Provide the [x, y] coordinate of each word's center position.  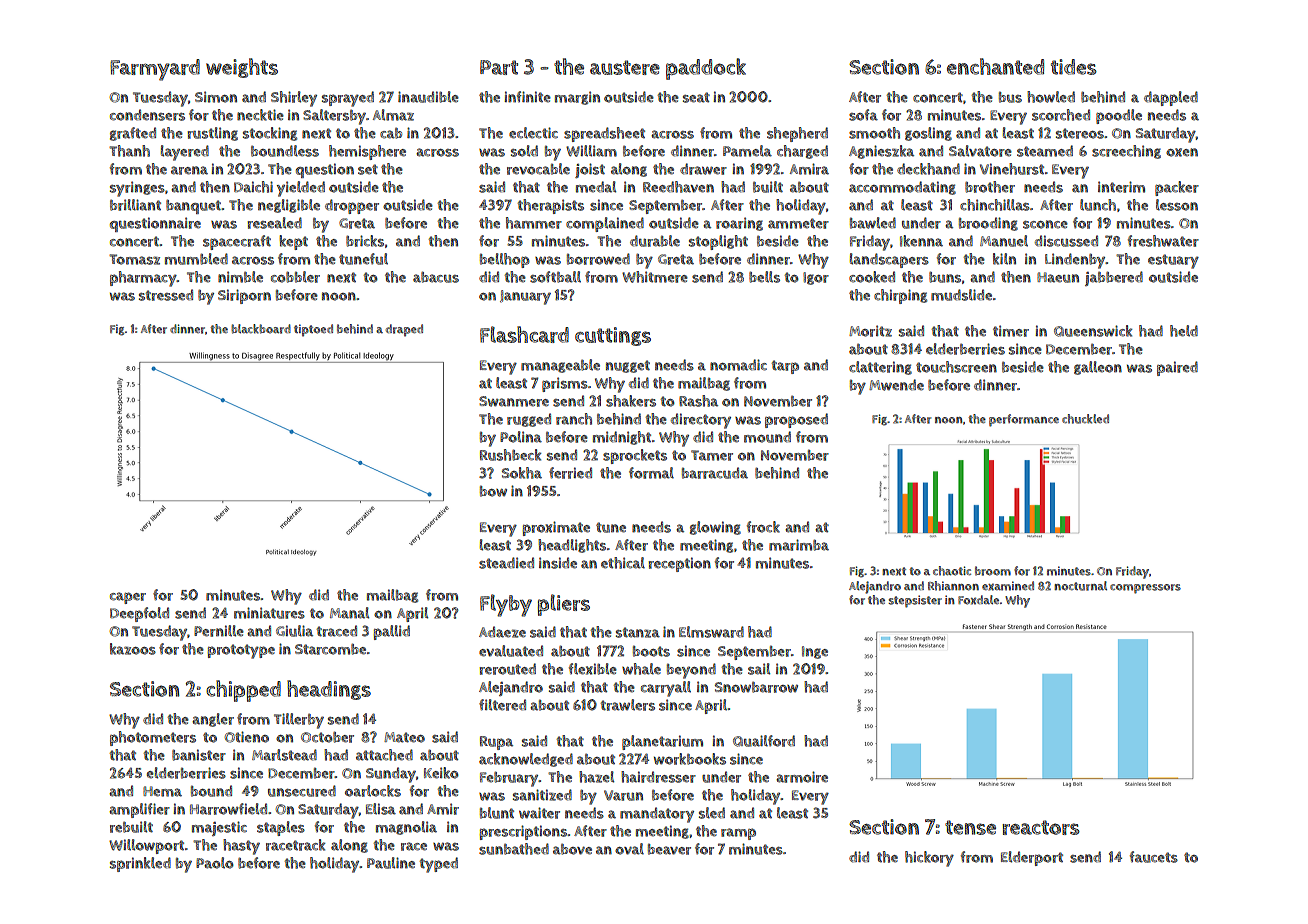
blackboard [261, 329]
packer [1177, 188]
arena [189, 170]
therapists [551, 206]
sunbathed [514, 849]
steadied [506, 563]
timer [1011, 331]
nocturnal [1080, 586]
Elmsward [711, 632]
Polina [521, 437]
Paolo [215, 863]
